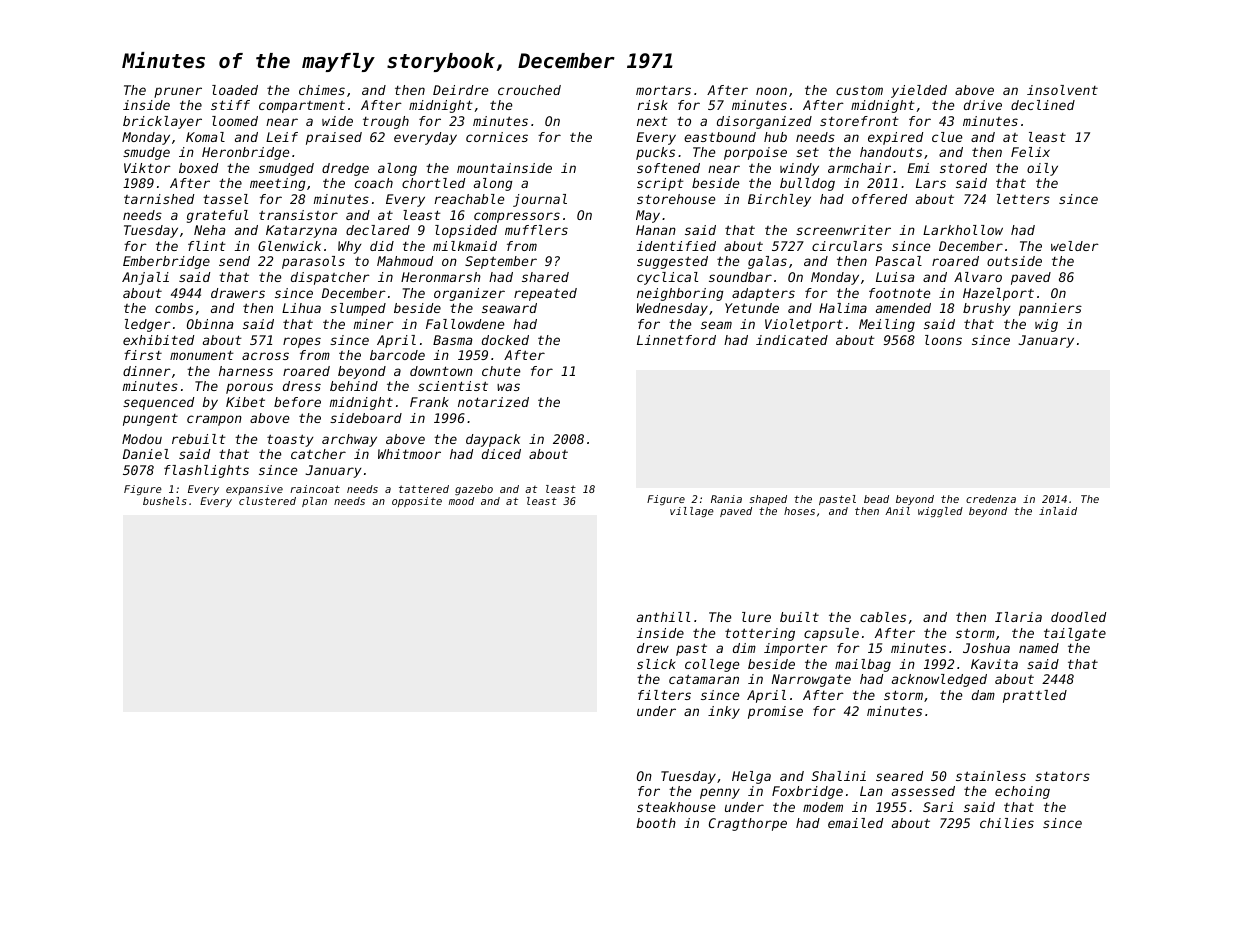 Image resolution: width=1233 pixels, height=952 pixels. I want to click on pungent, so click(150, 420).
